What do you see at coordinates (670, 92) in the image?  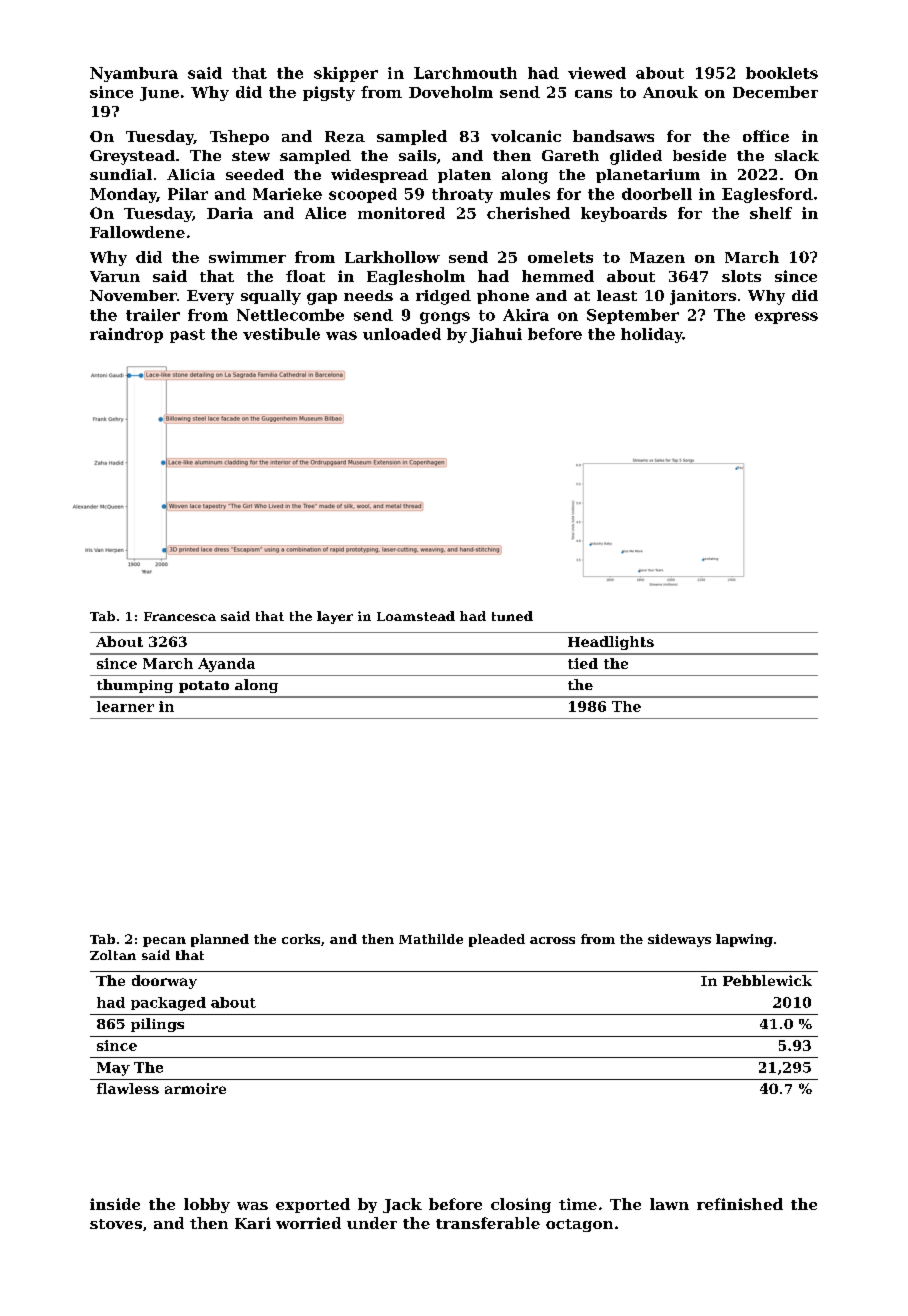 I see `Anouk` at bounding box center [670, 92].
